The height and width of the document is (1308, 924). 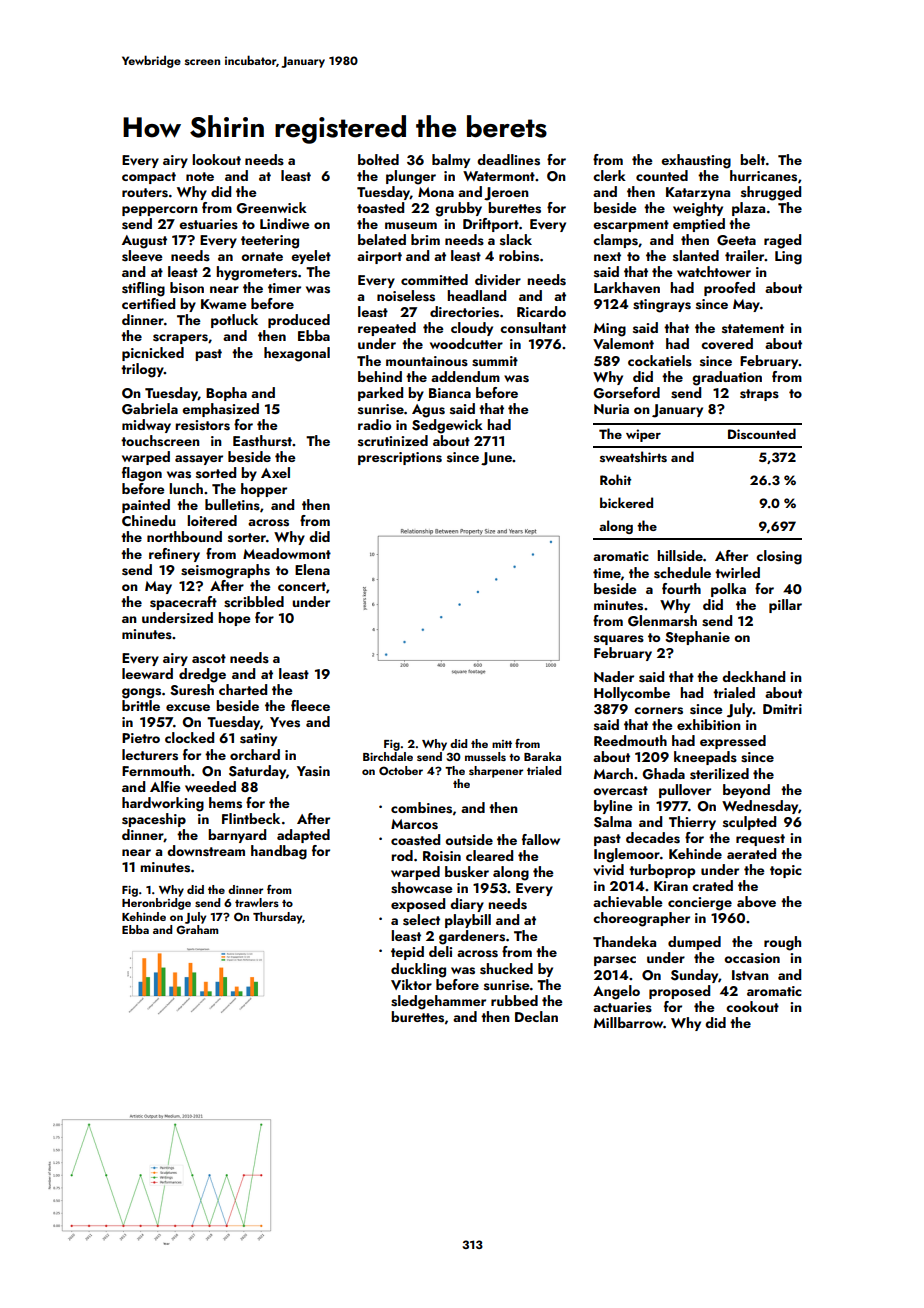 I want to click on hope, so click(x=234, y=619).
